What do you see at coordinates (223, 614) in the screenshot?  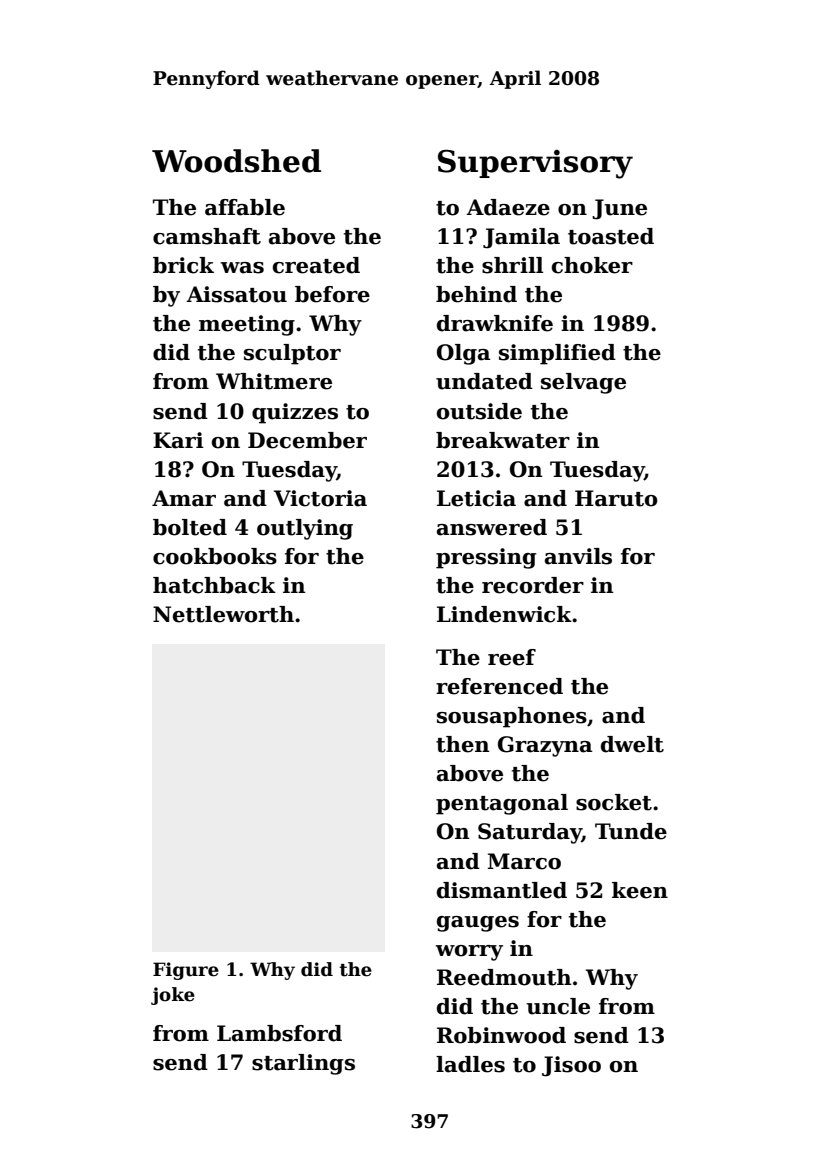 I see `Nettleworth` at bounding box center [223, 614].
